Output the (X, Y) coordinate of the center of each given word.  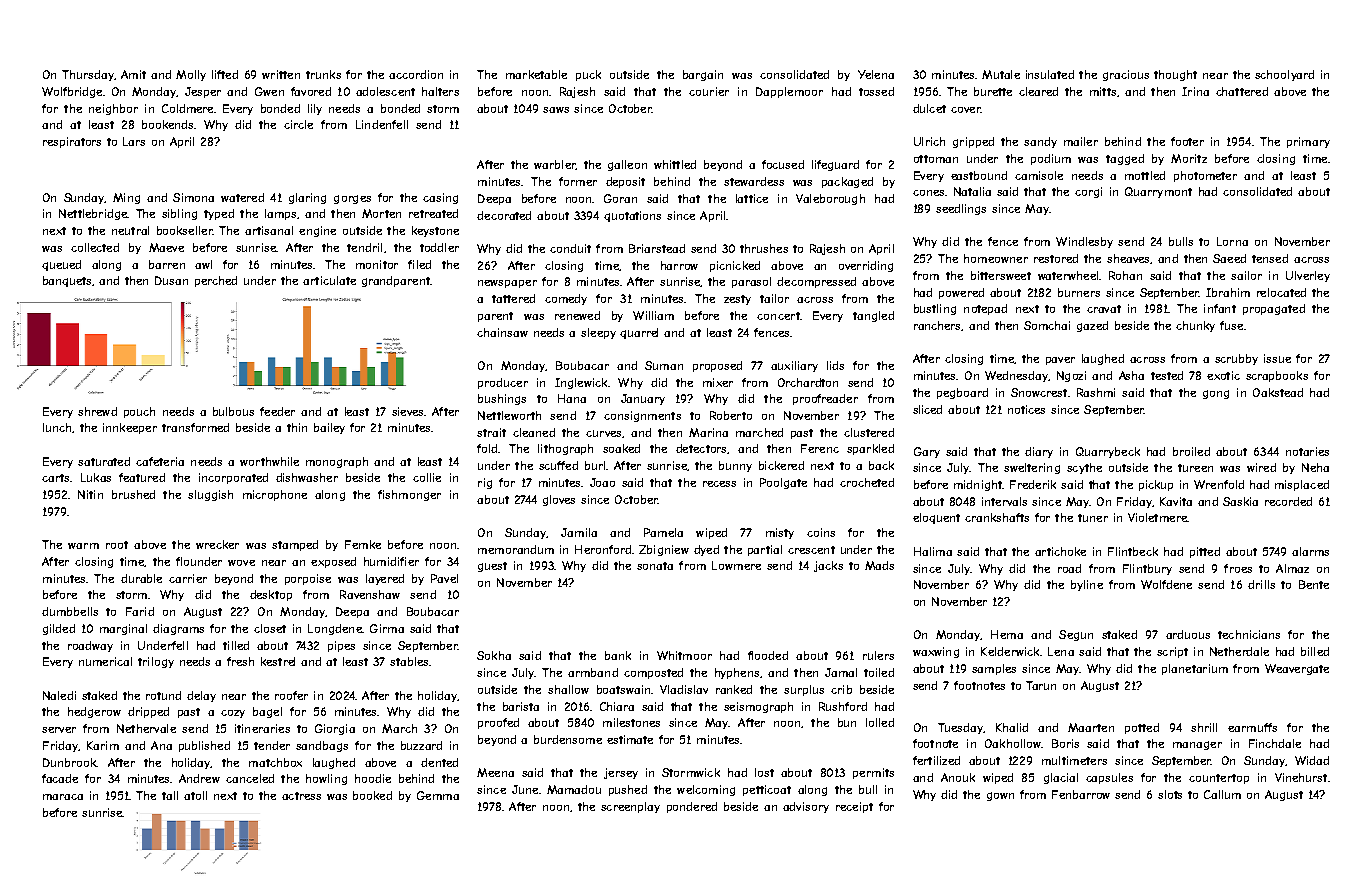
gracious (1126, 75)
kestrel (278, 661)
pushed (628, 790)
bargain (703, 75)
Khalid (1012, 727)
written (281, 74)
